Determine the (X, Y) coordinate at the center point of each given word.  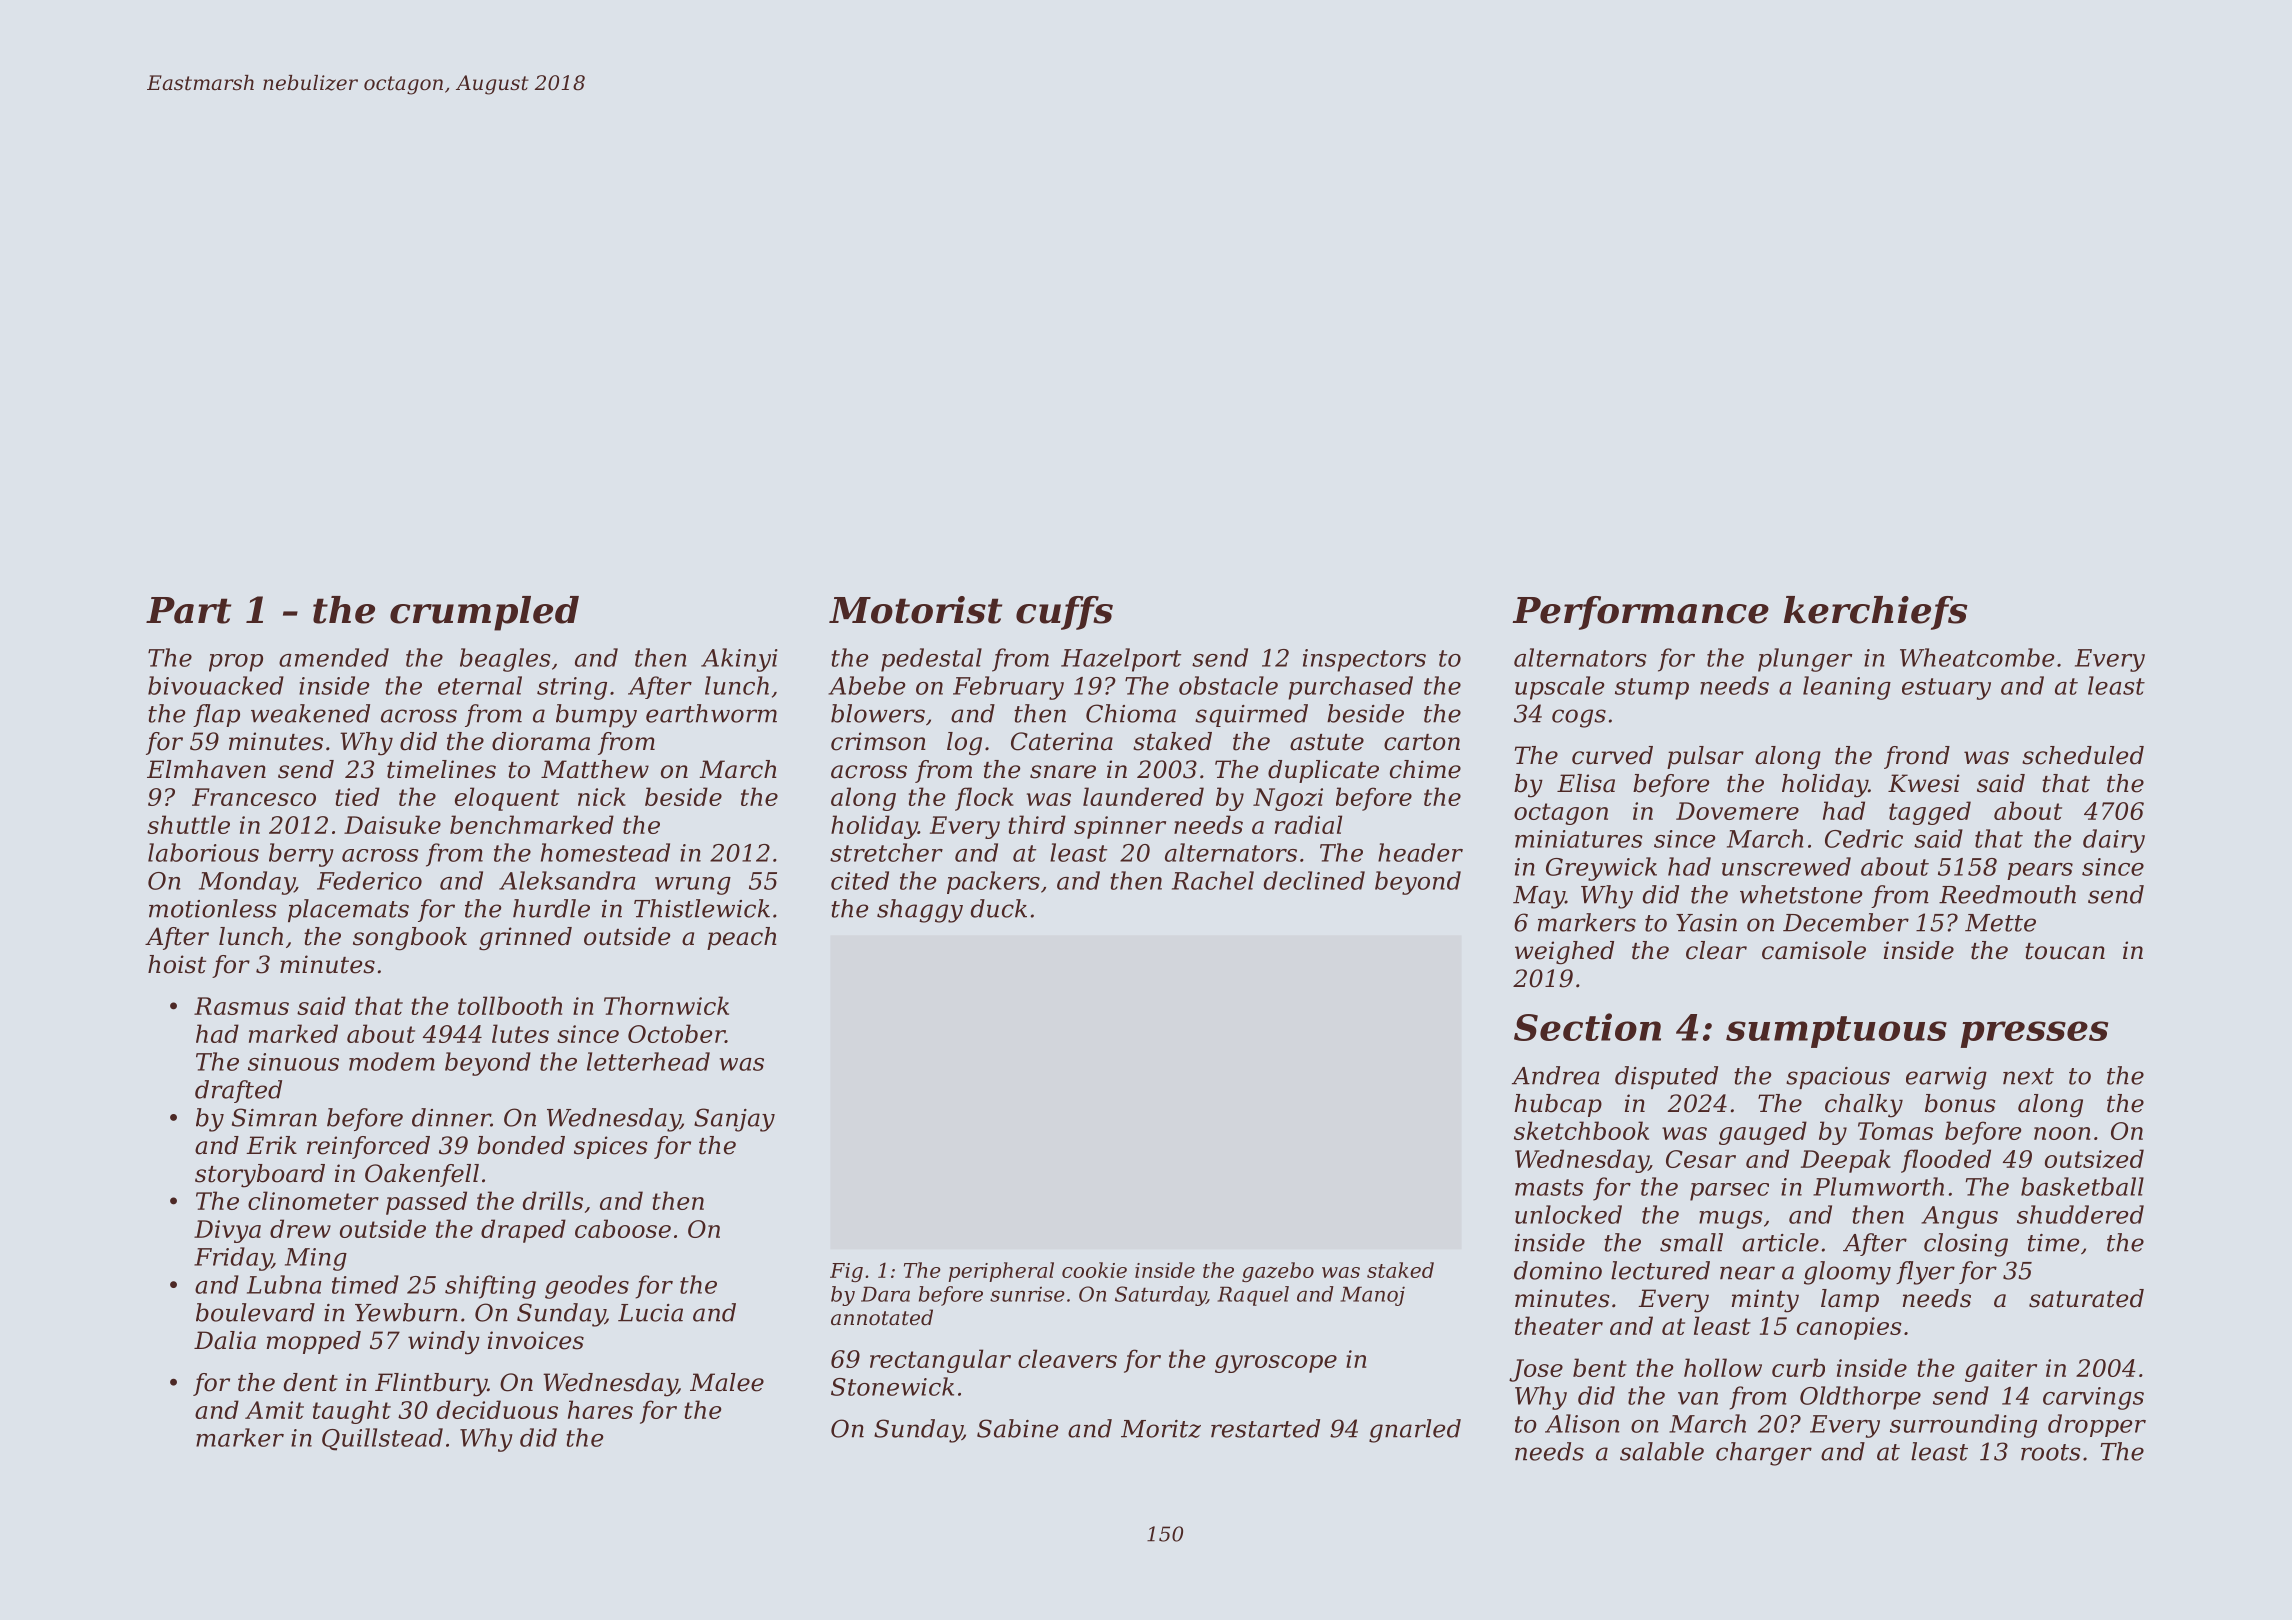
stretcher (886, 852)
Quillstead (382, 1439)
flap (216, 715)
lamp (1850, 1300)
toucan (2065, 951)
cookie (1094, 1270)
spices (611, 1147)
